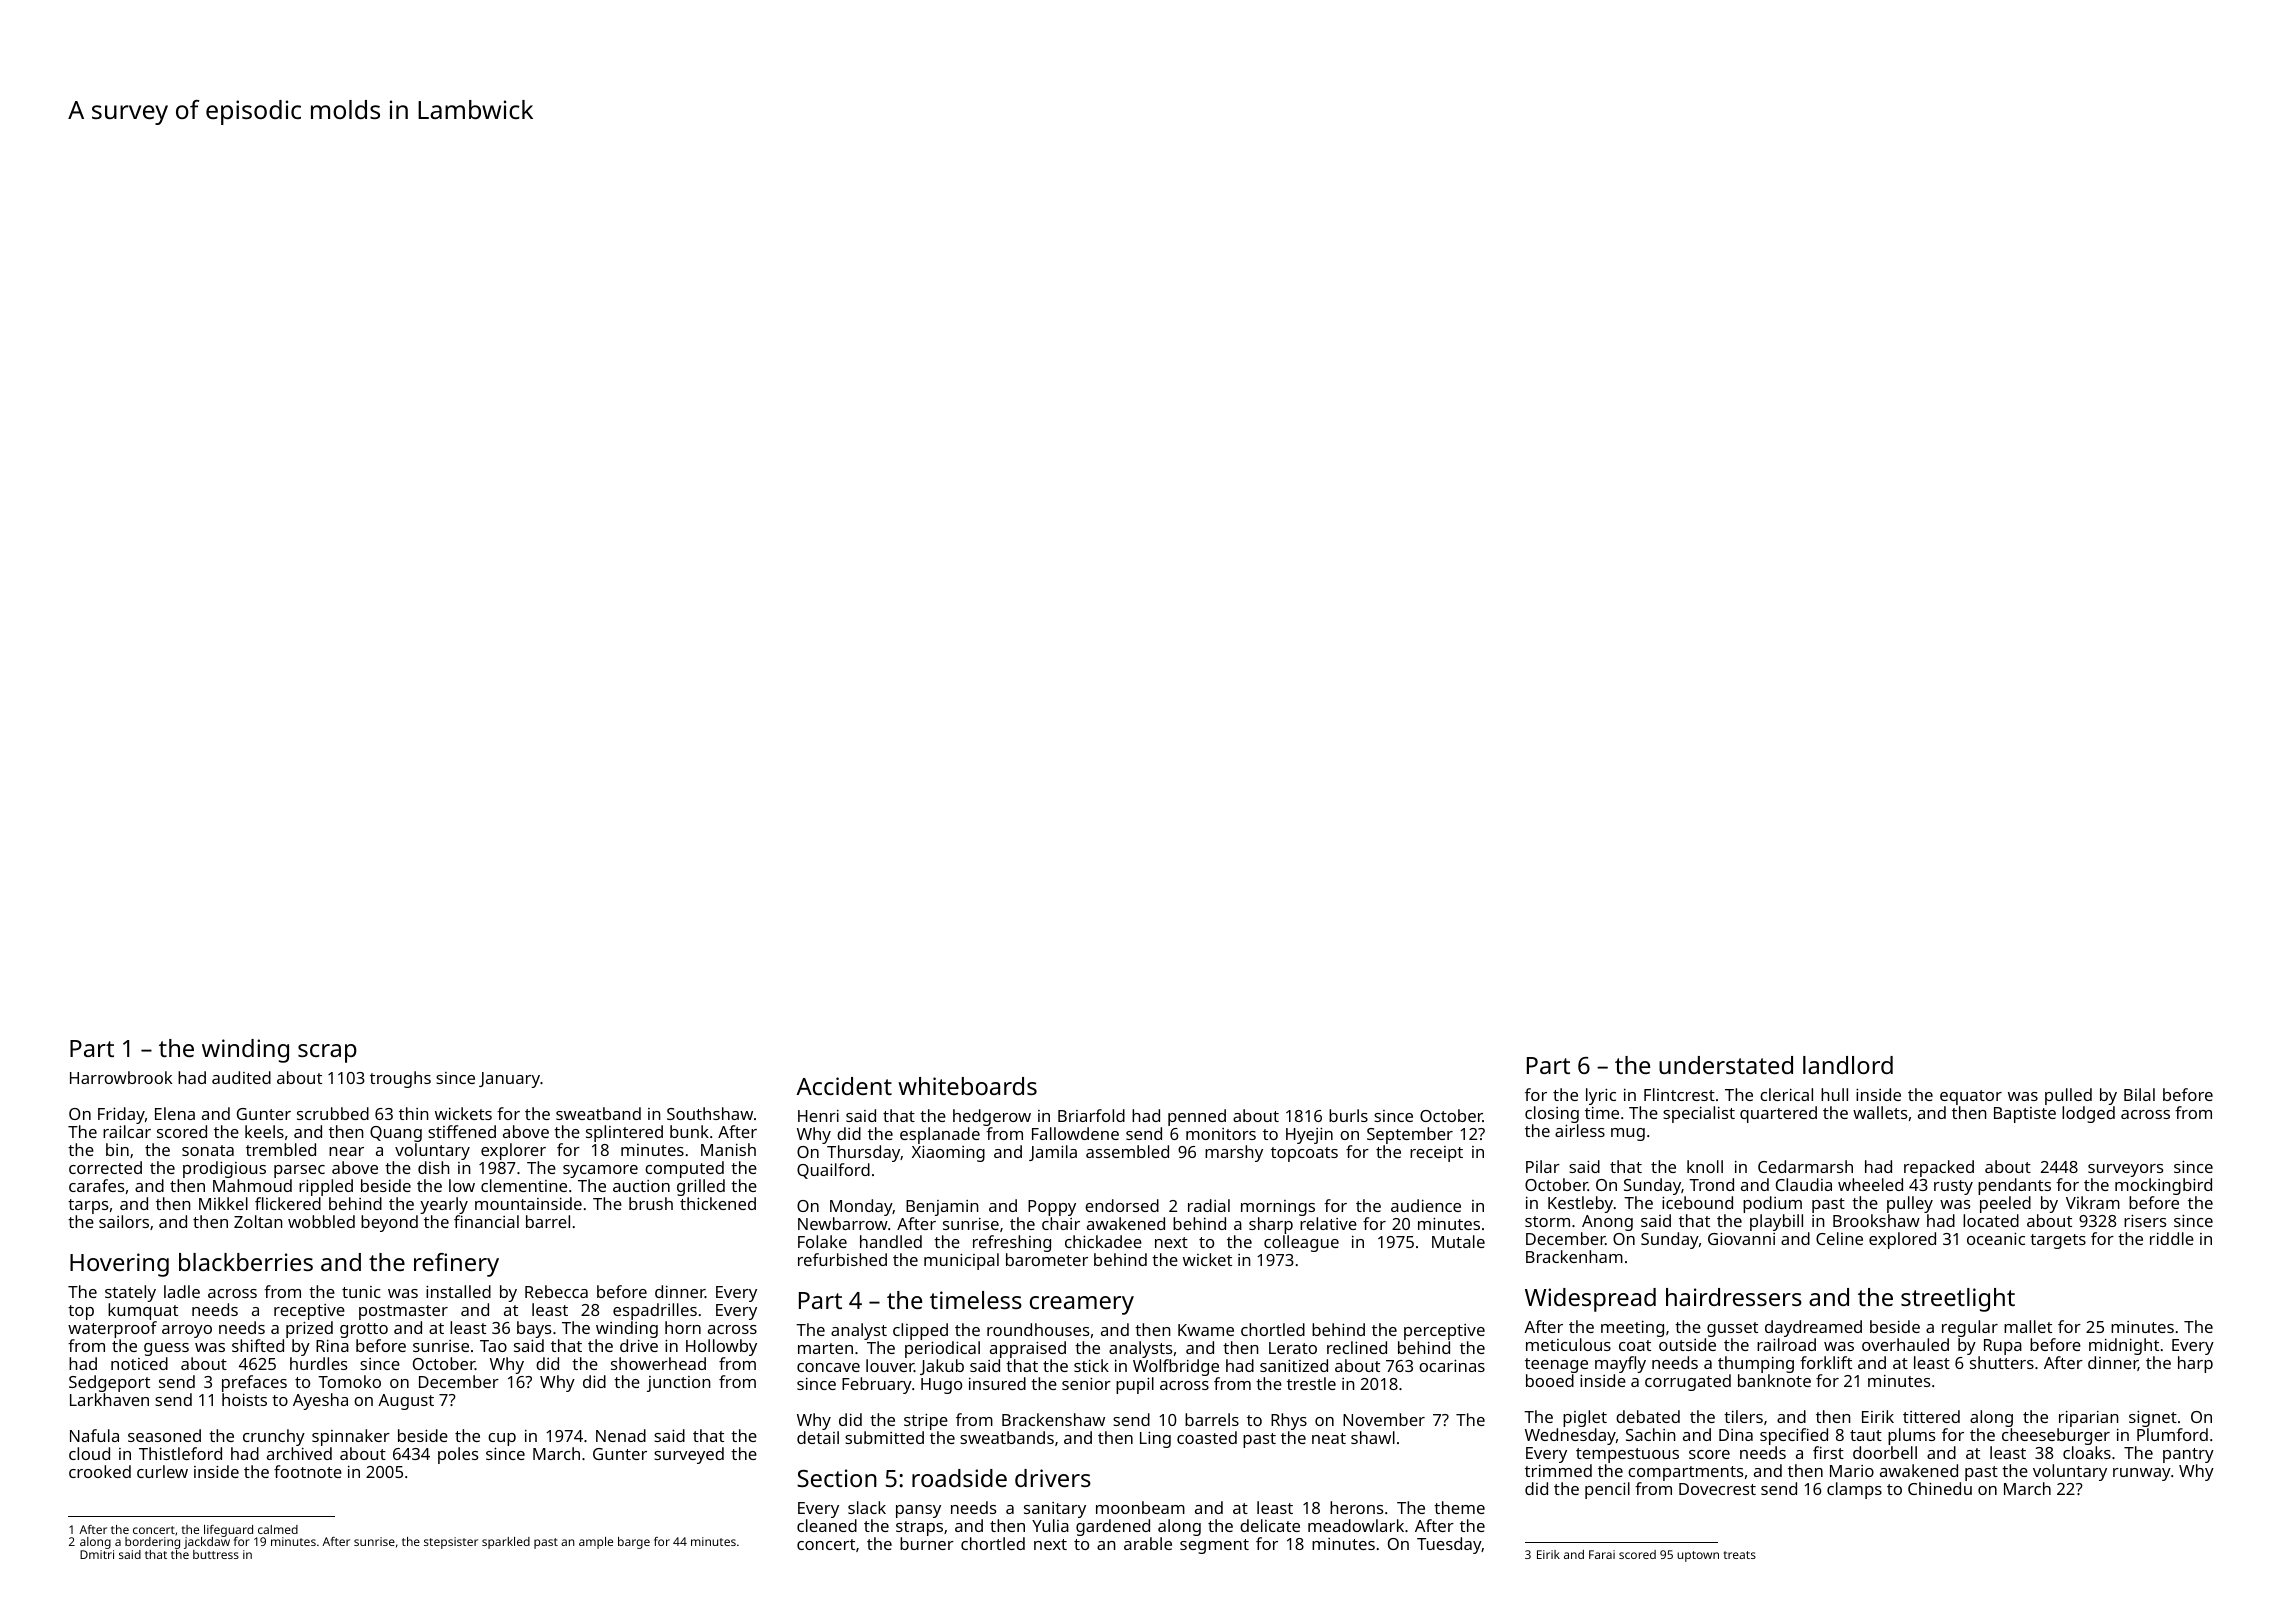  Describe the element at coordinates (1734, 1297) in the page. I see `hairdressers` at that location.
